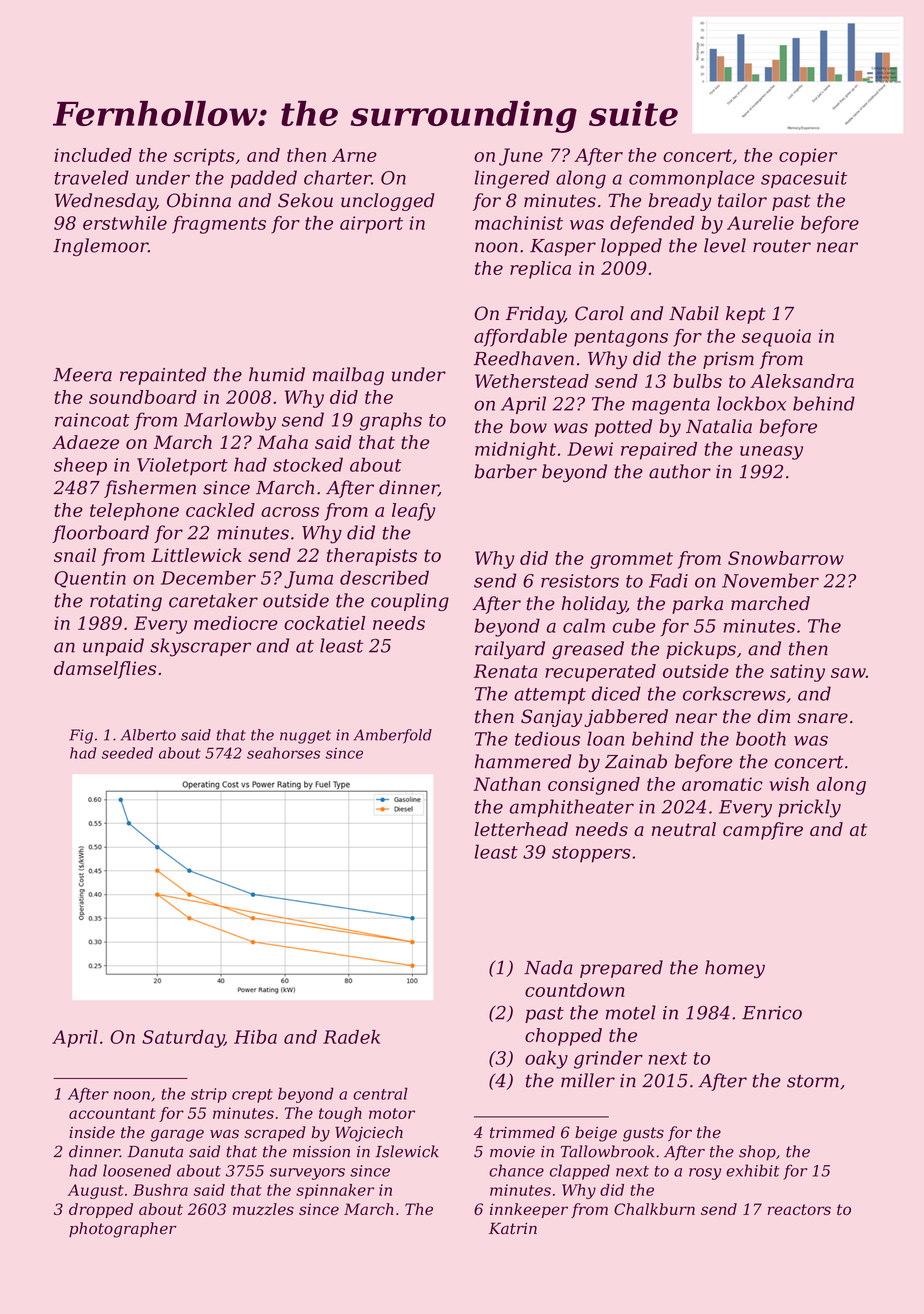 This image has width=924, height=1314. I want to click on Bushra, so click(160, 1190).
